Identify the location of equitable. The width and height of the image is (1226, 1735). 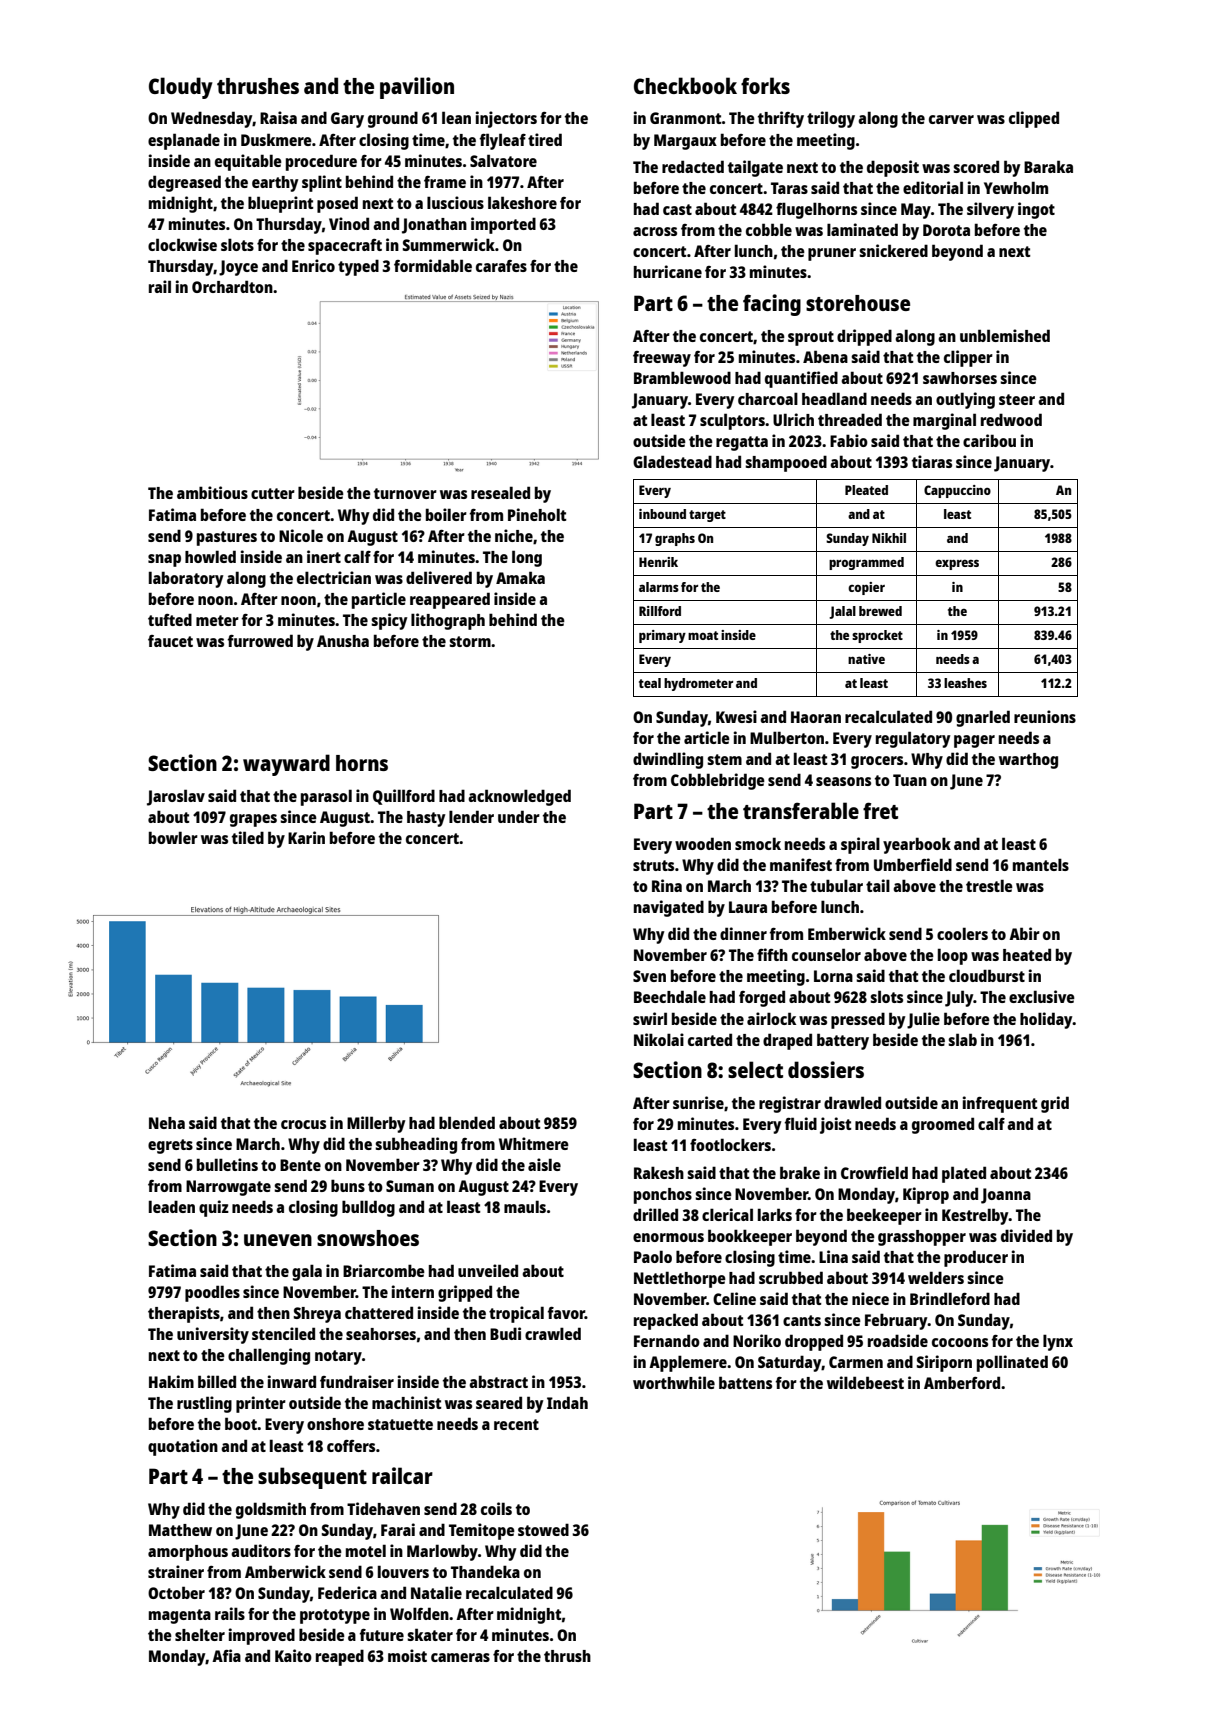
(248, 162).
